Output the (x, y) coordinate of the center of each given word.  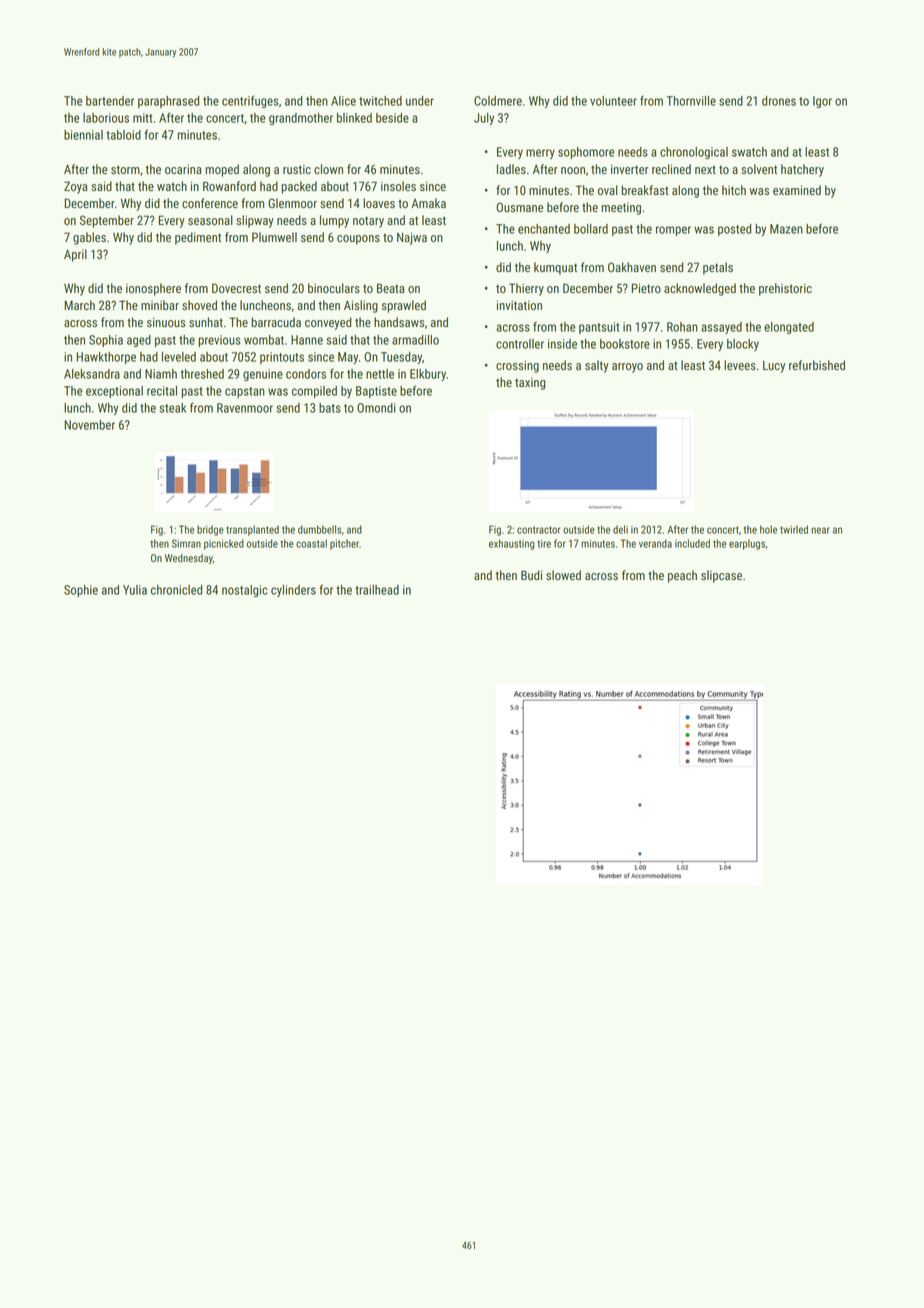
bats (330, 408)
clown (328, 169)
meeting (621, 209)
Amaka (428, 203)
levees (740, 365)
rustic (297, 169)
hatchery (802, 170)
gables (89, 238)
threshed (202, 374)
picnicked (224, 544)
